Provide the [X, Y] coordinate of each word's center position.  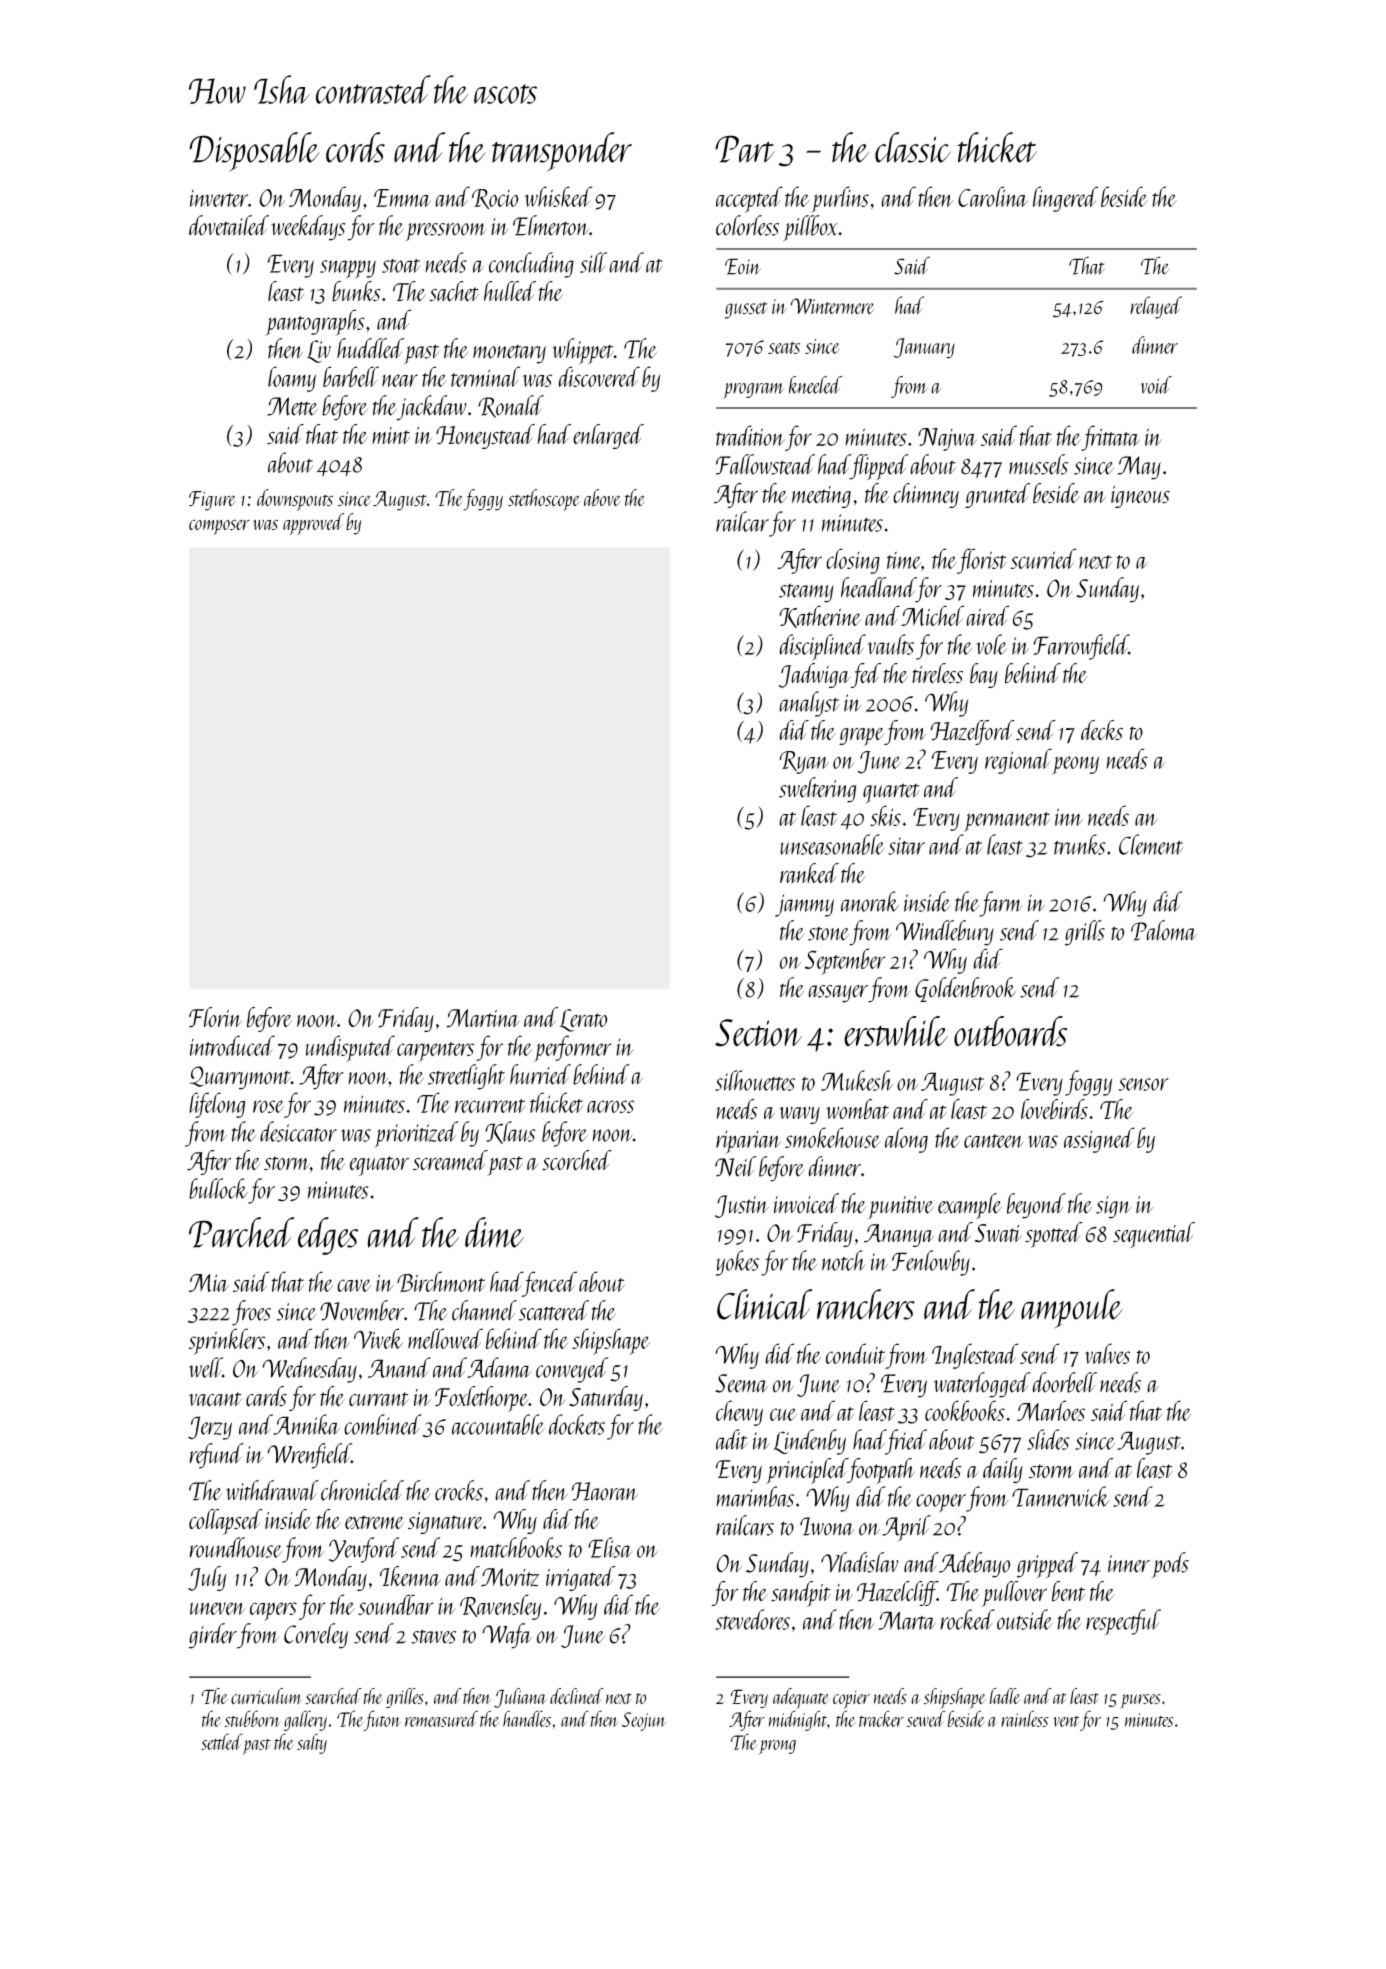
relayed [1156, 307]
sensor [1144, 1084]
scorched [577, 1160]
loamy [292, 379]
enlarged [608, 436]
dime [494, 1232]
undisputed [350, 1048]
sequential [1154, 1235]
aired [987, 615]
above [602, 497]
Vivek [378, 1338]
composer [219, 527]
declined [576, 1696]
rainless [1025, 1718]
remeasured [441, 1718]
